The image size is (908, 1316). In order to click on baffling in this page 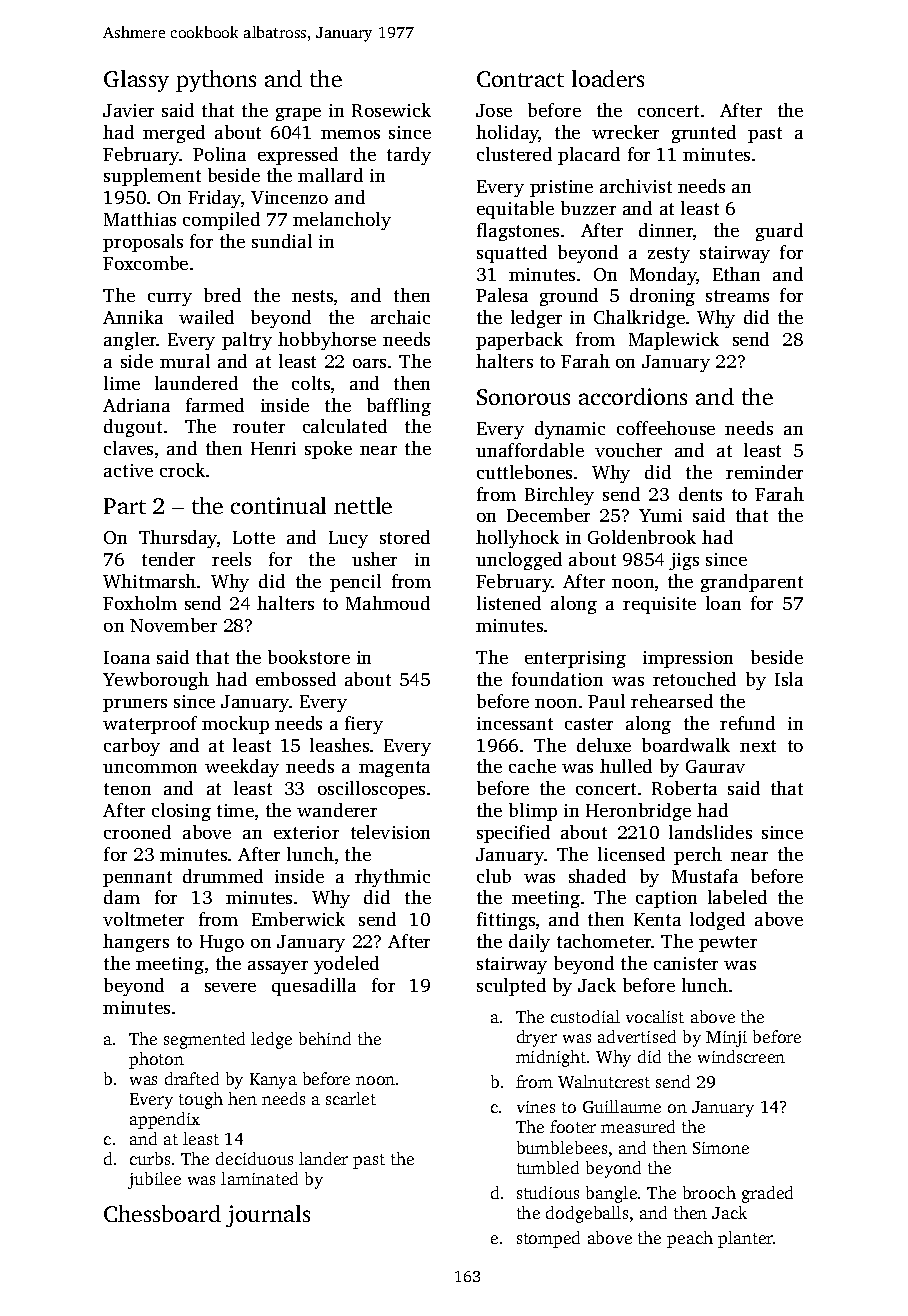, I will do `click(399, 407)`.
